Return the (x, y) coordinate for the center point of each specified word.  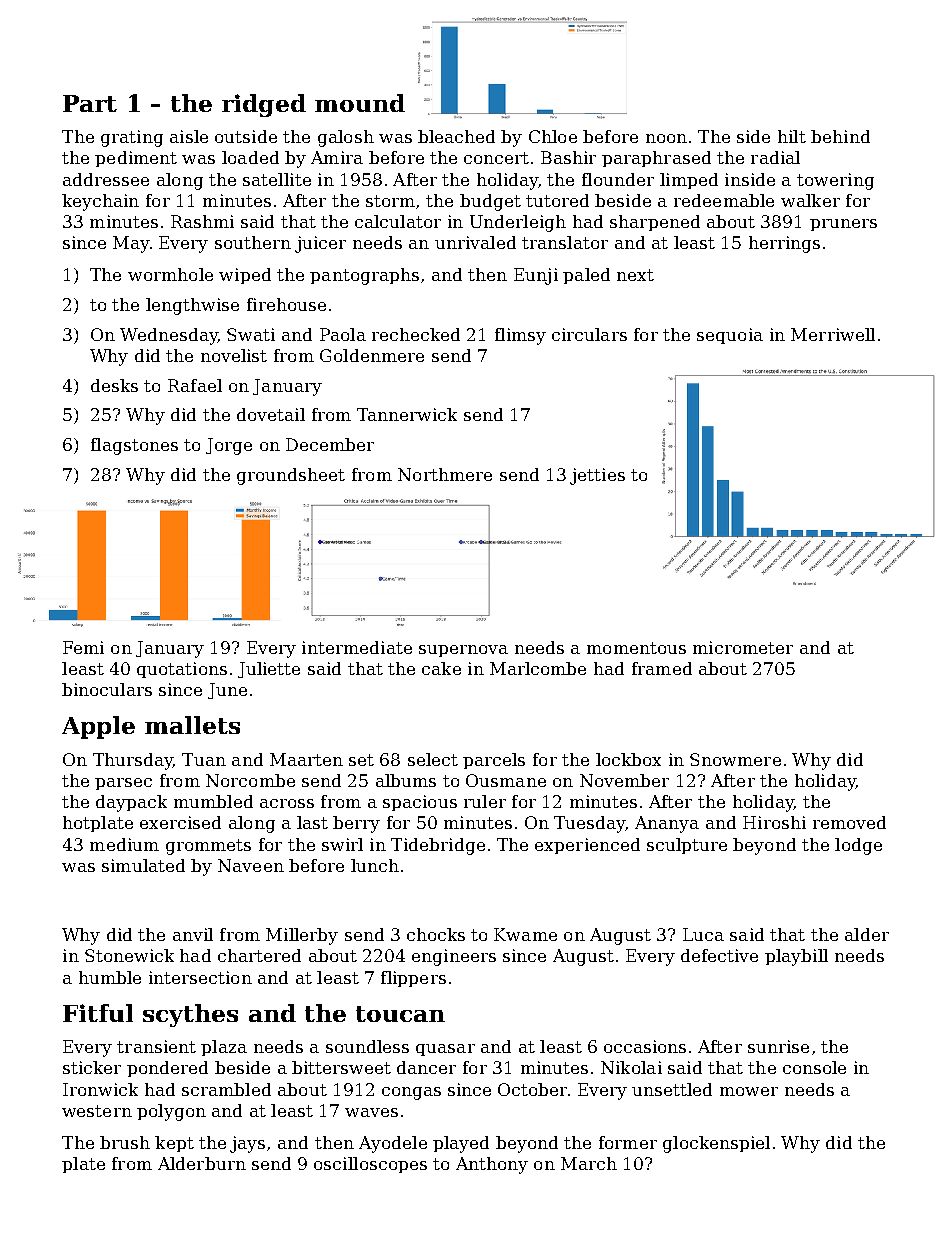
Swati (251, 334)
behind (840, 136)
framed (662, 668)
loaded (250, 157)
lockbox (628, 759)
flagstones (134, 446)
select (433, 759)
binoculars (107, 689)
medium (124, 844)
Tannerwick (407, 414)
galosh (346, 138)
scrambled (226, 1089)
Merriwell (833, 334)
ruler (485, 801)
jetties (597, 476)
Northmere (445, 474)
